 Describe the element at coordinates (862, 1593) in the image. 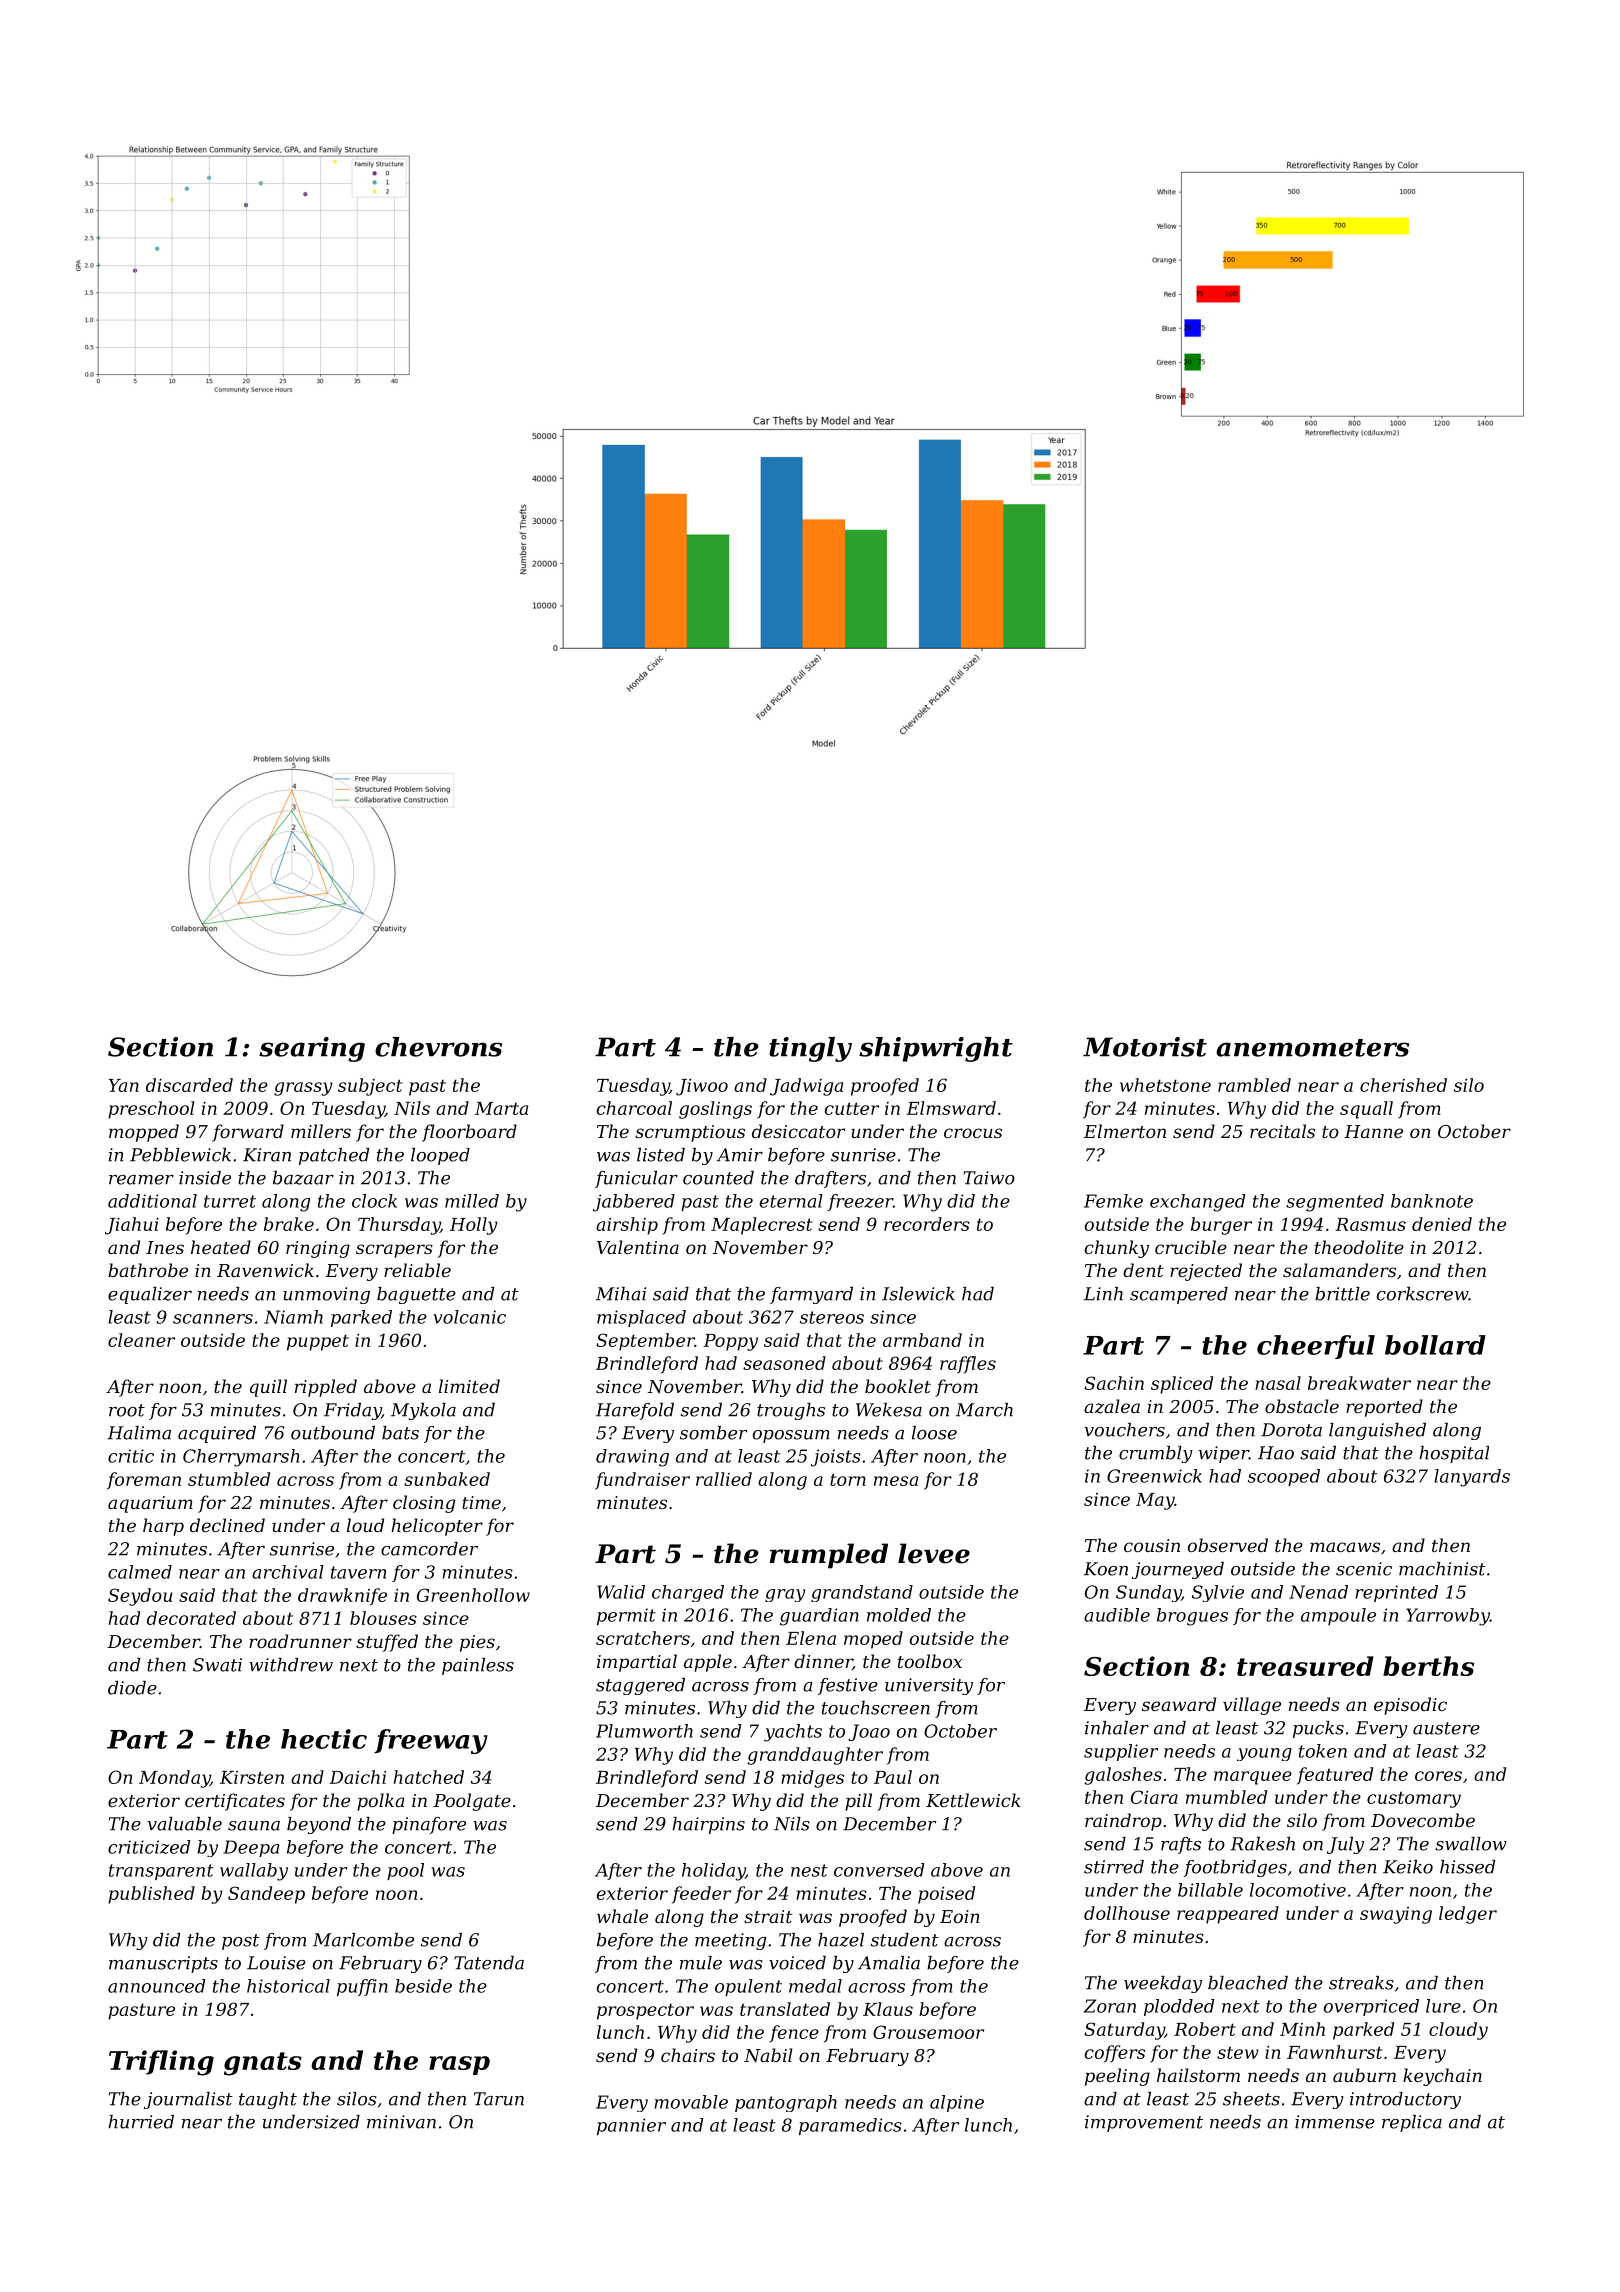

I see `grandstand` at that location.
